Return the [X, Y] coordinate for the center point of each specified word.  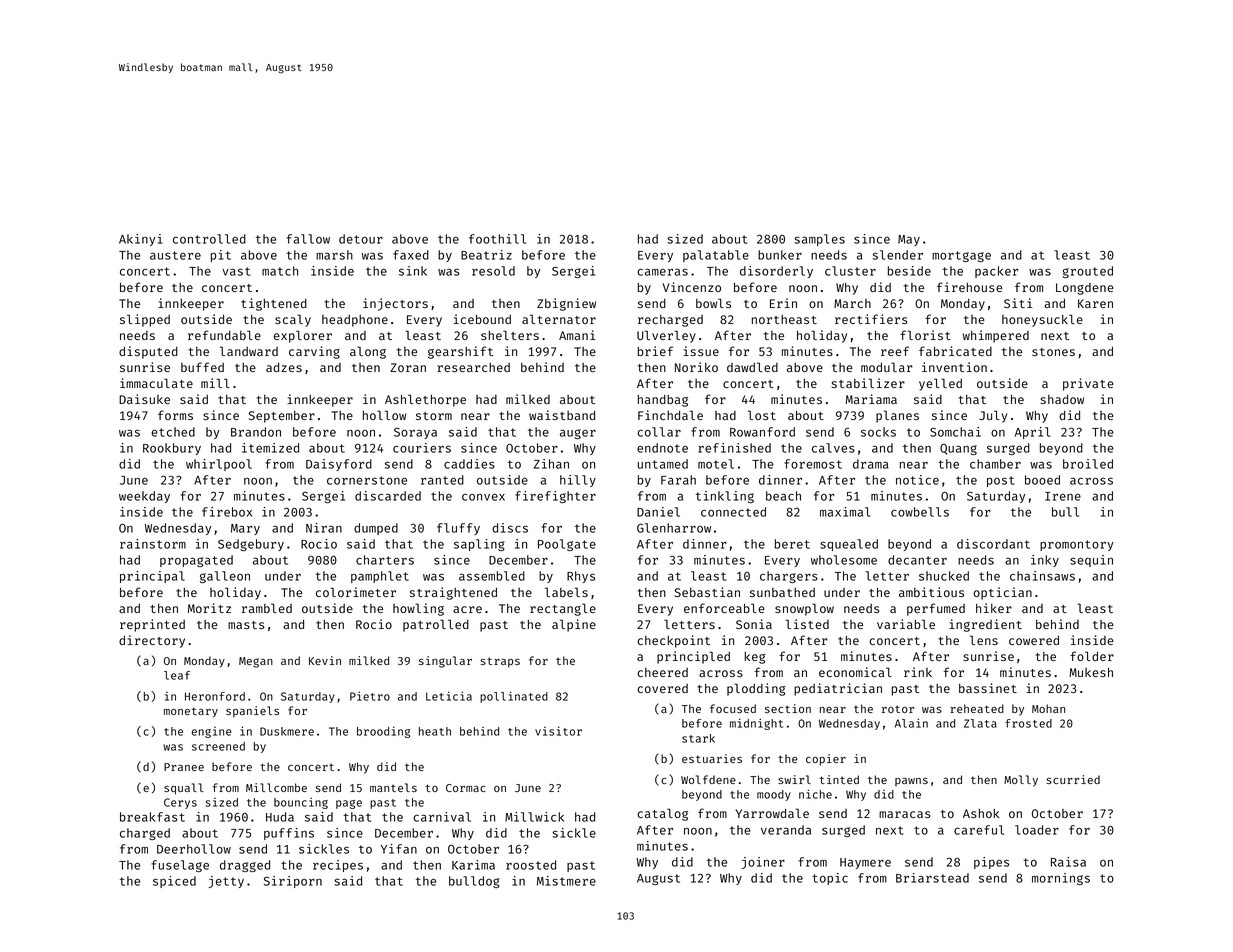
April [1032, 433]
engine [211, 732]
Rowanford [762, 432]
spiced [174, 882]
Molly [1021, 781]
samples [819, 240]
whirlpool [219, 465]
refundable [224, 335]
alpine [574, 625]
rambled [267, 608]
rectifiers [871, 319]
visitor [558, 731]
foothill [497, 239]
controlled [209, 239]
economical [855, 672]
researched [473, 367]
